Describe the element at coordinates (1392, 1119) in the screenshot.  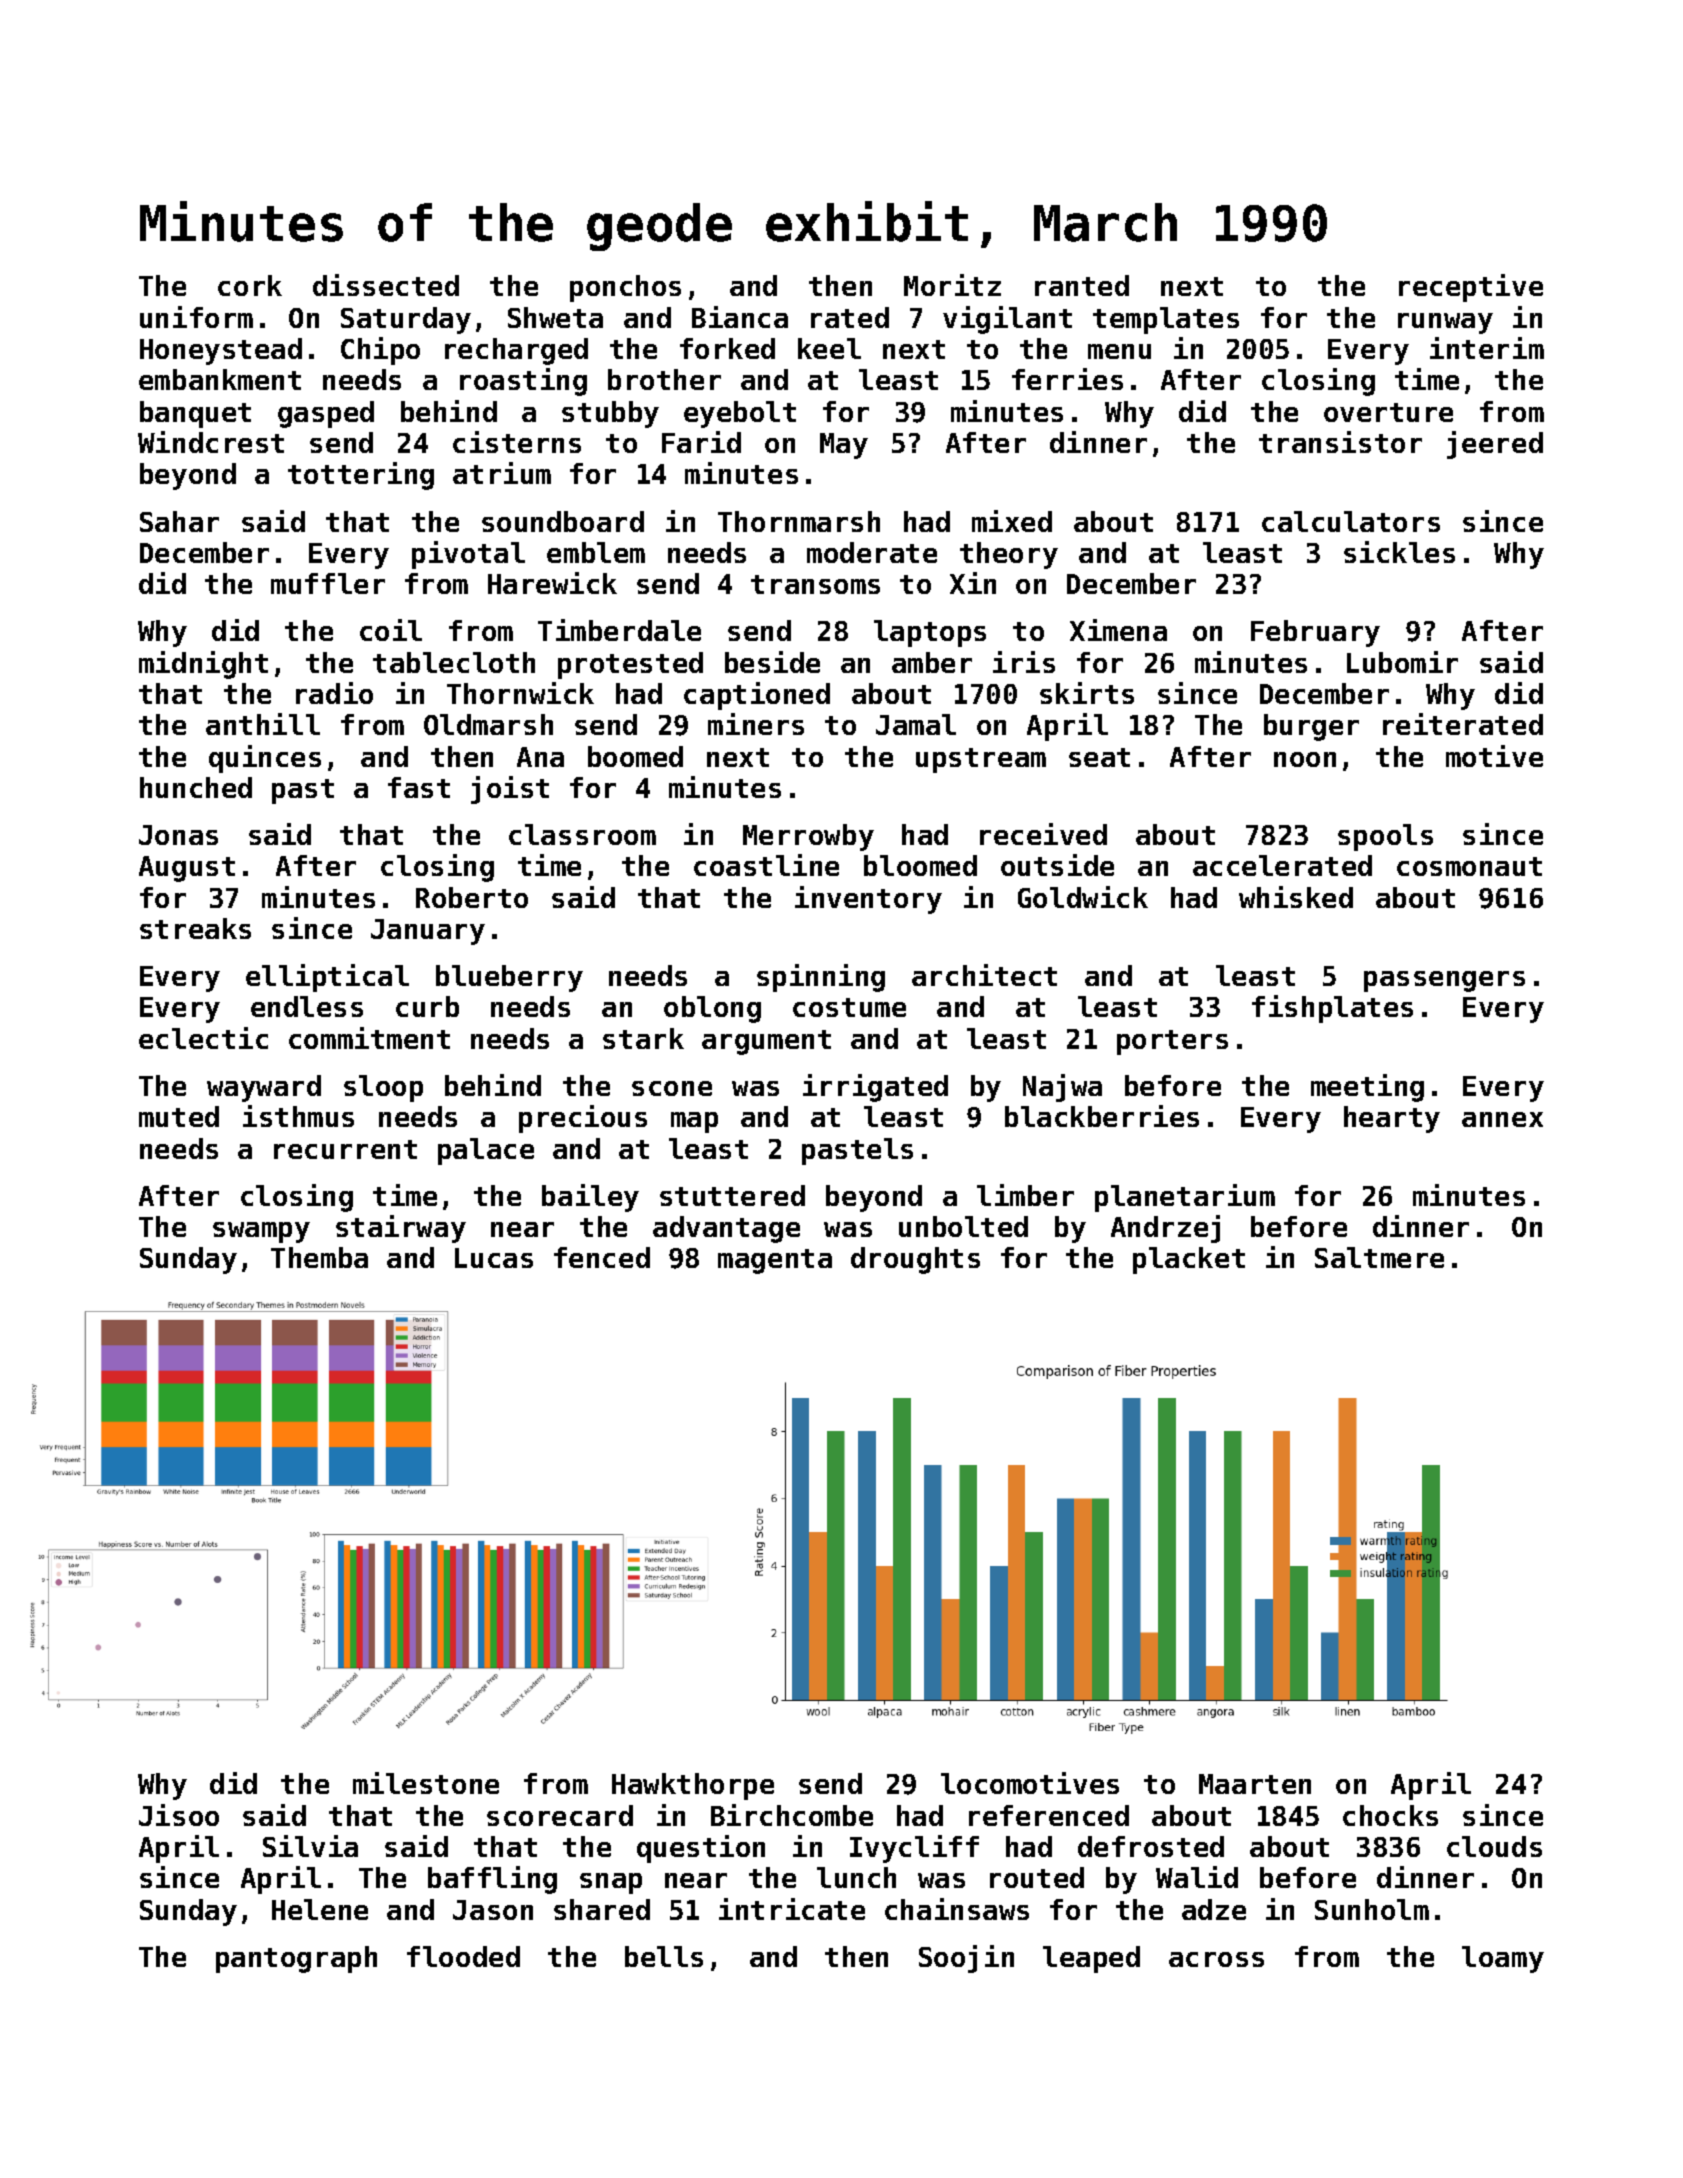
I see `hearty` at that location.
